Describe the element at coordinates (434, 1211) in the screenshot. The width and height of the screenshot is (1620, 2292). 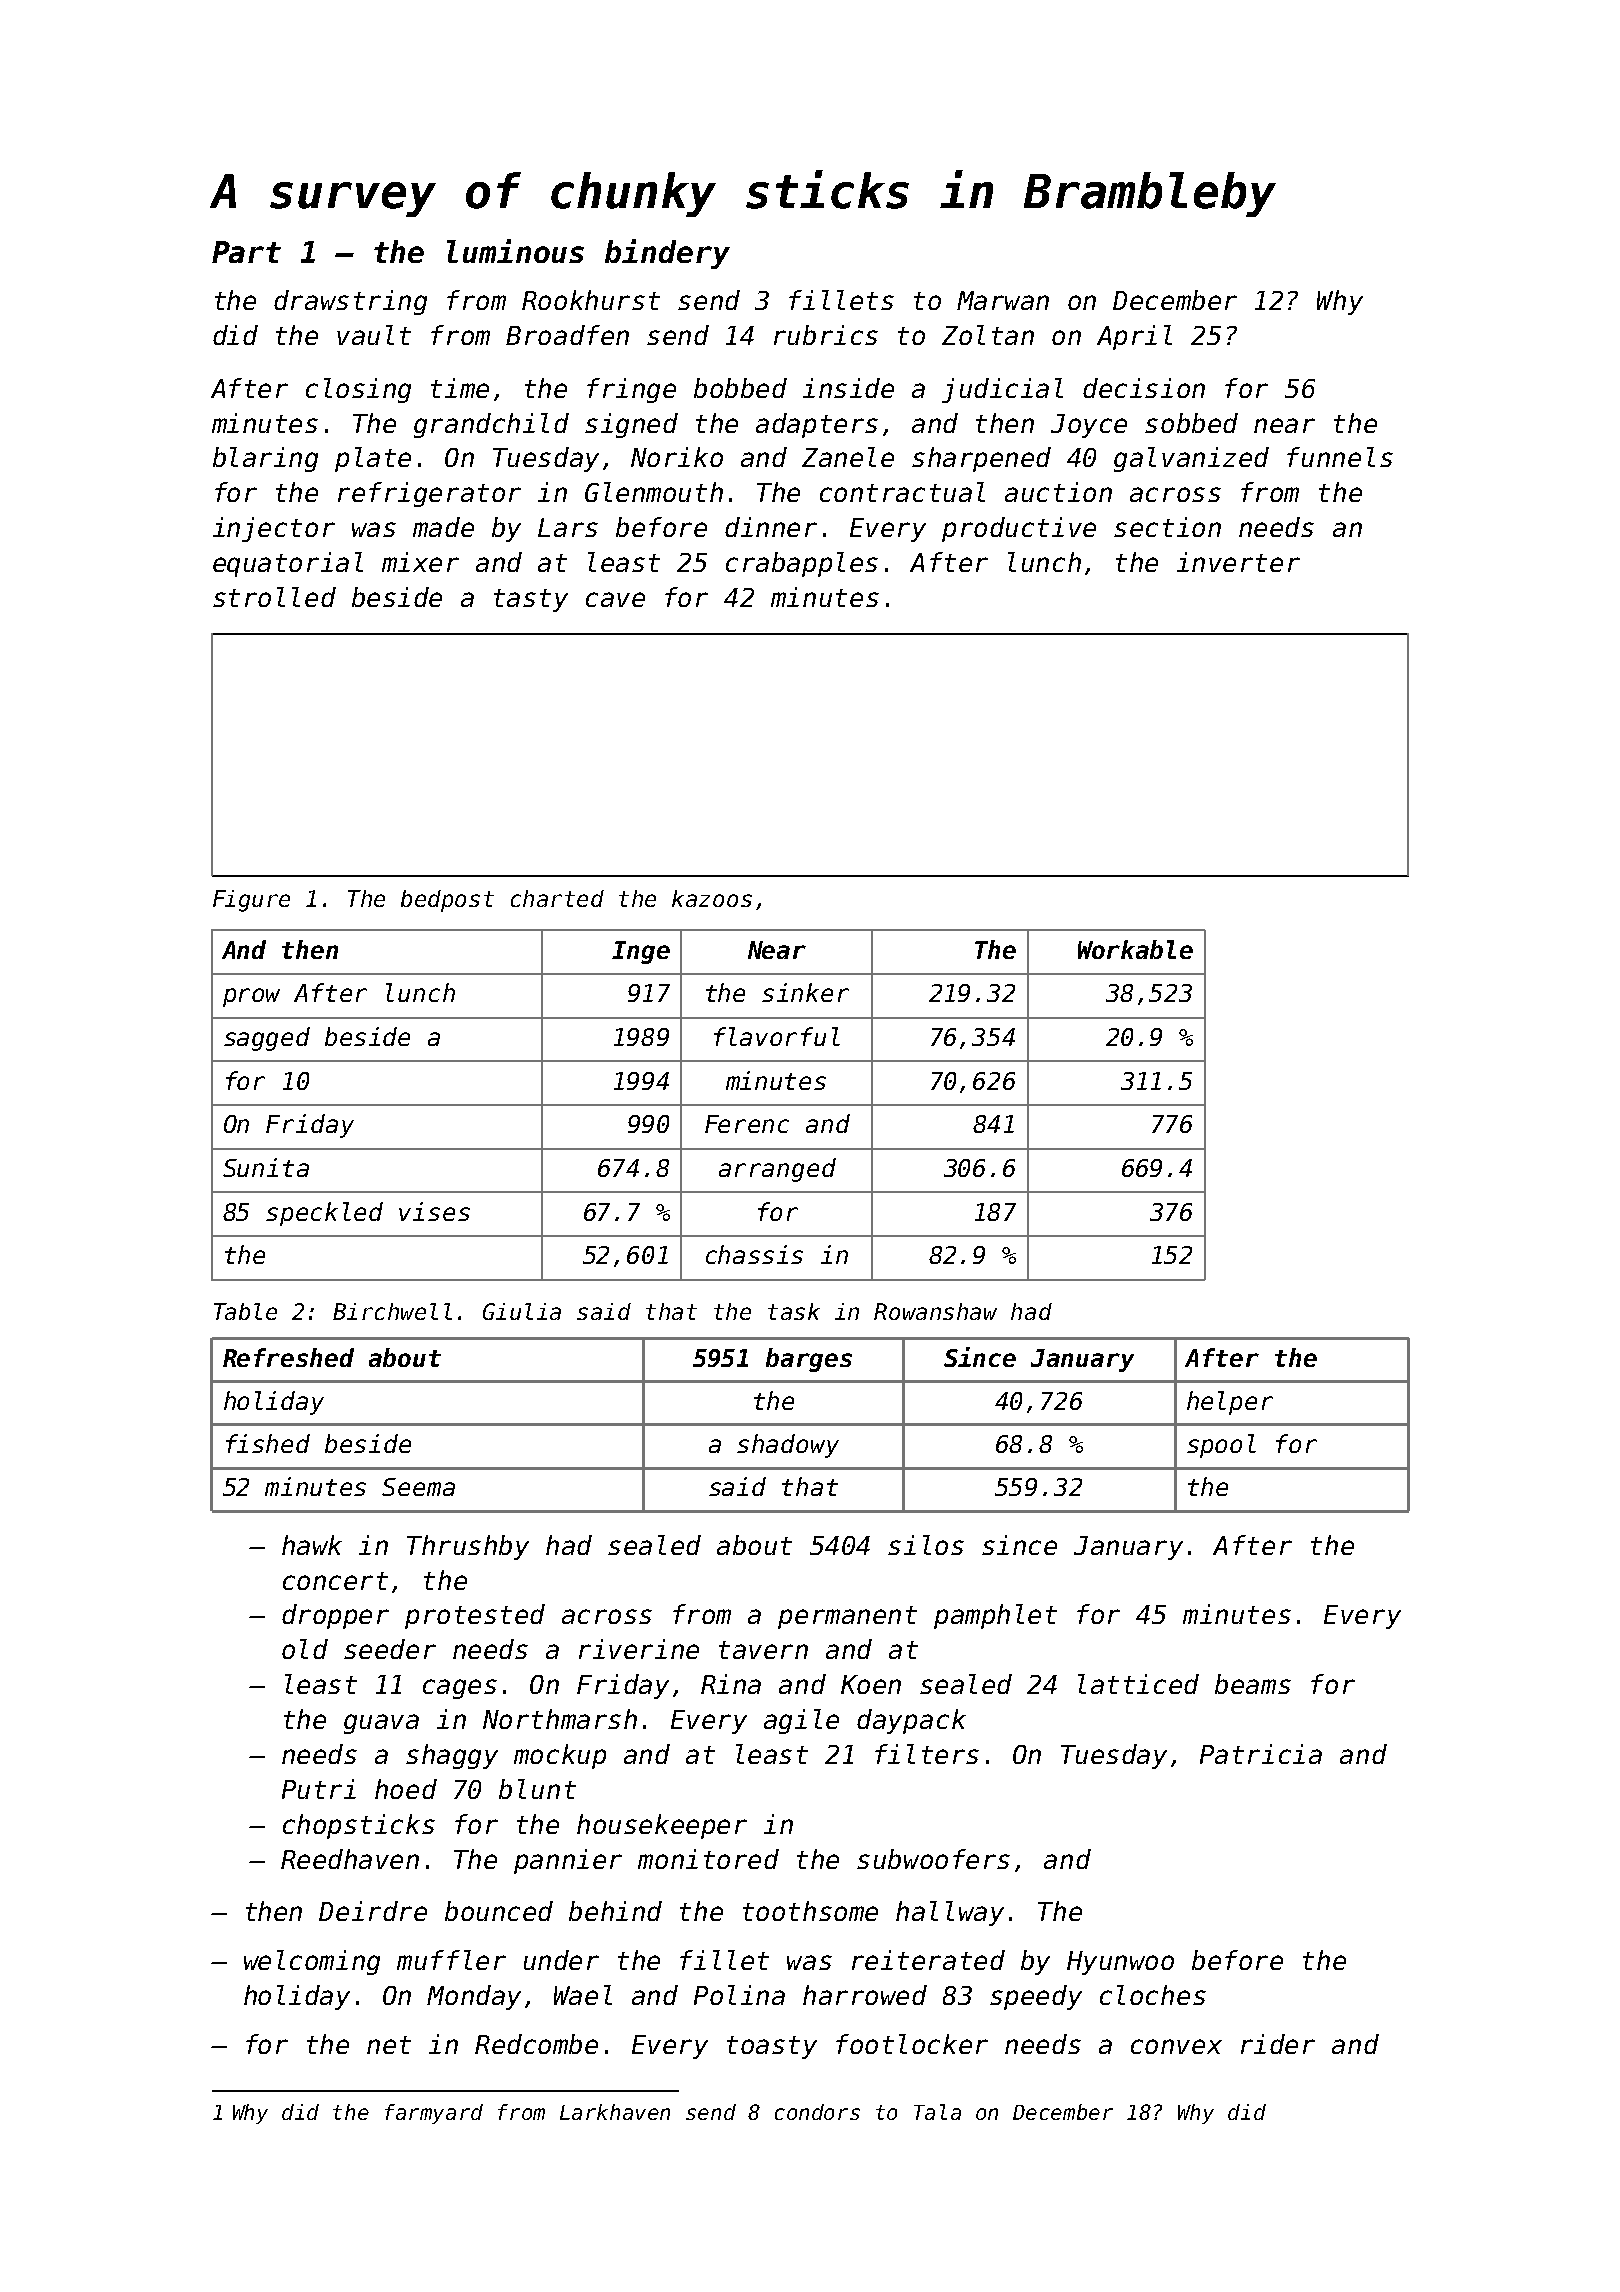
I see `vises` at that location.
